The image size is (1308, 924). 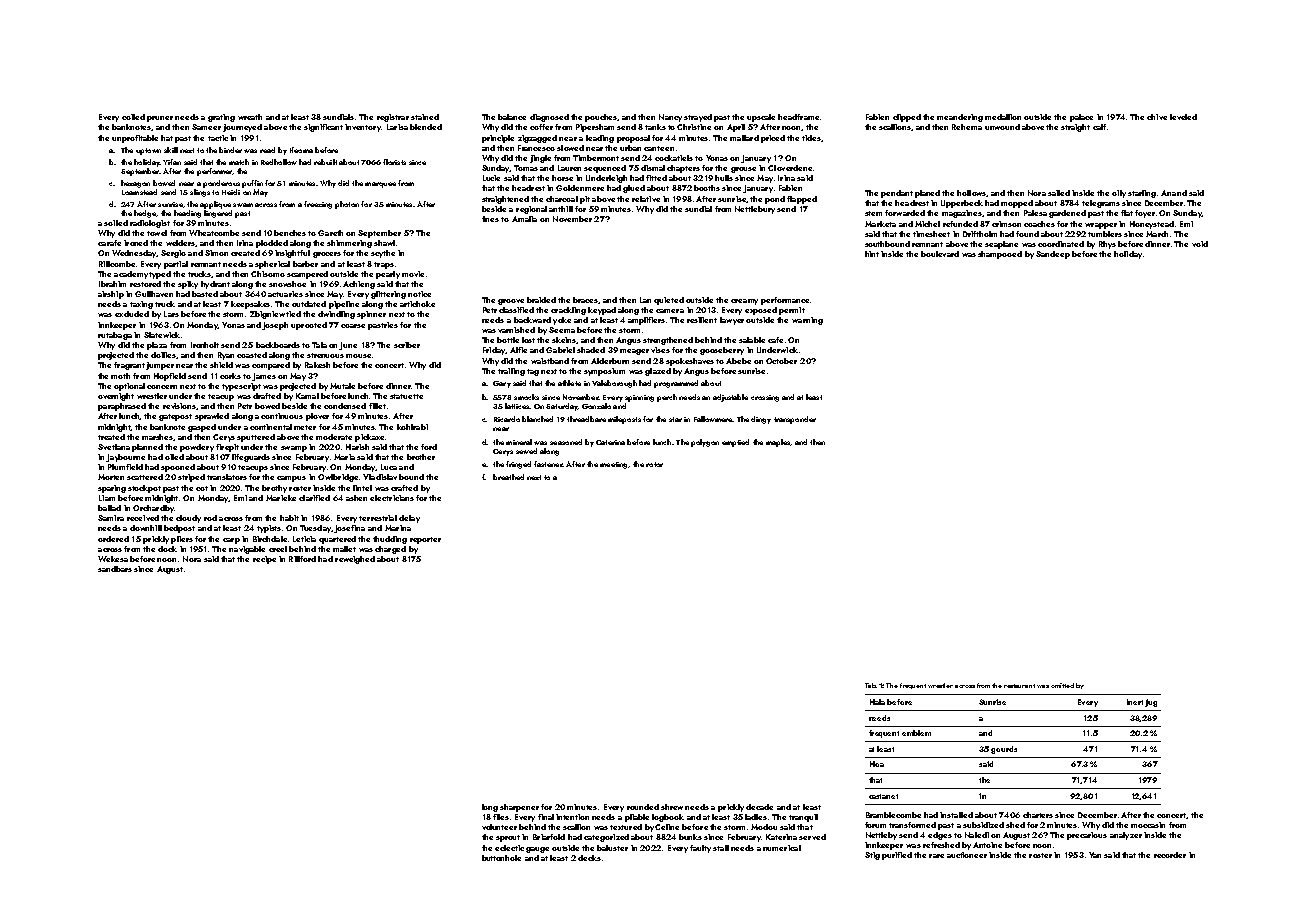 What do you see at coordinates (798, 117) in the screenshot?
I see `headframe` at bounding box center [798, 117].
